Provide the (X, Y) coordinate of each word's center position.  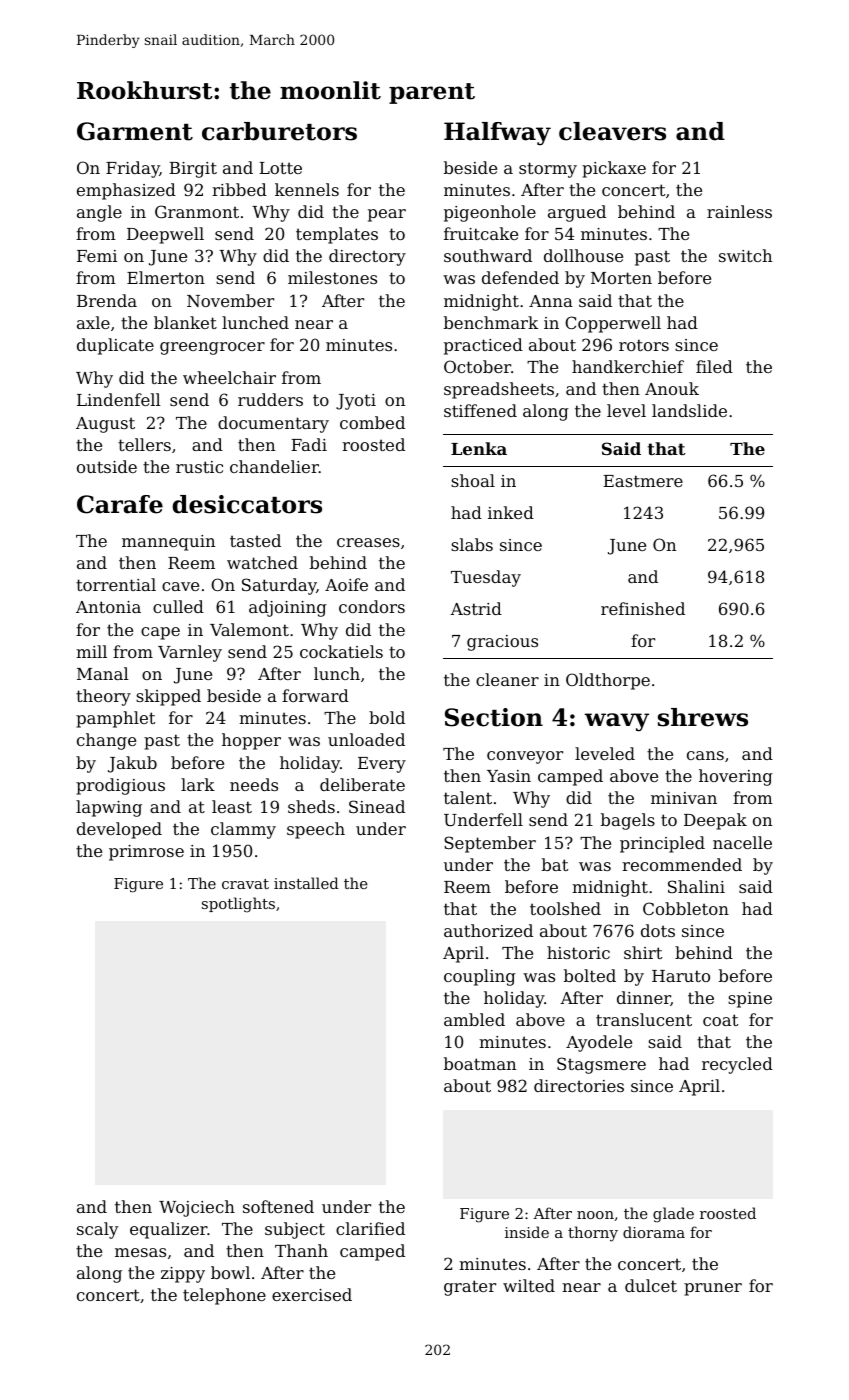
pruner (713, 1289)
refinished (643, 608)
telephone (224, 1296)
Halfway (497, 134)
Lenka (479, 448)
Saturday (279, 586)
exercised (312, 1294)
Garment (135, 131)
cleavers (612, 131)
